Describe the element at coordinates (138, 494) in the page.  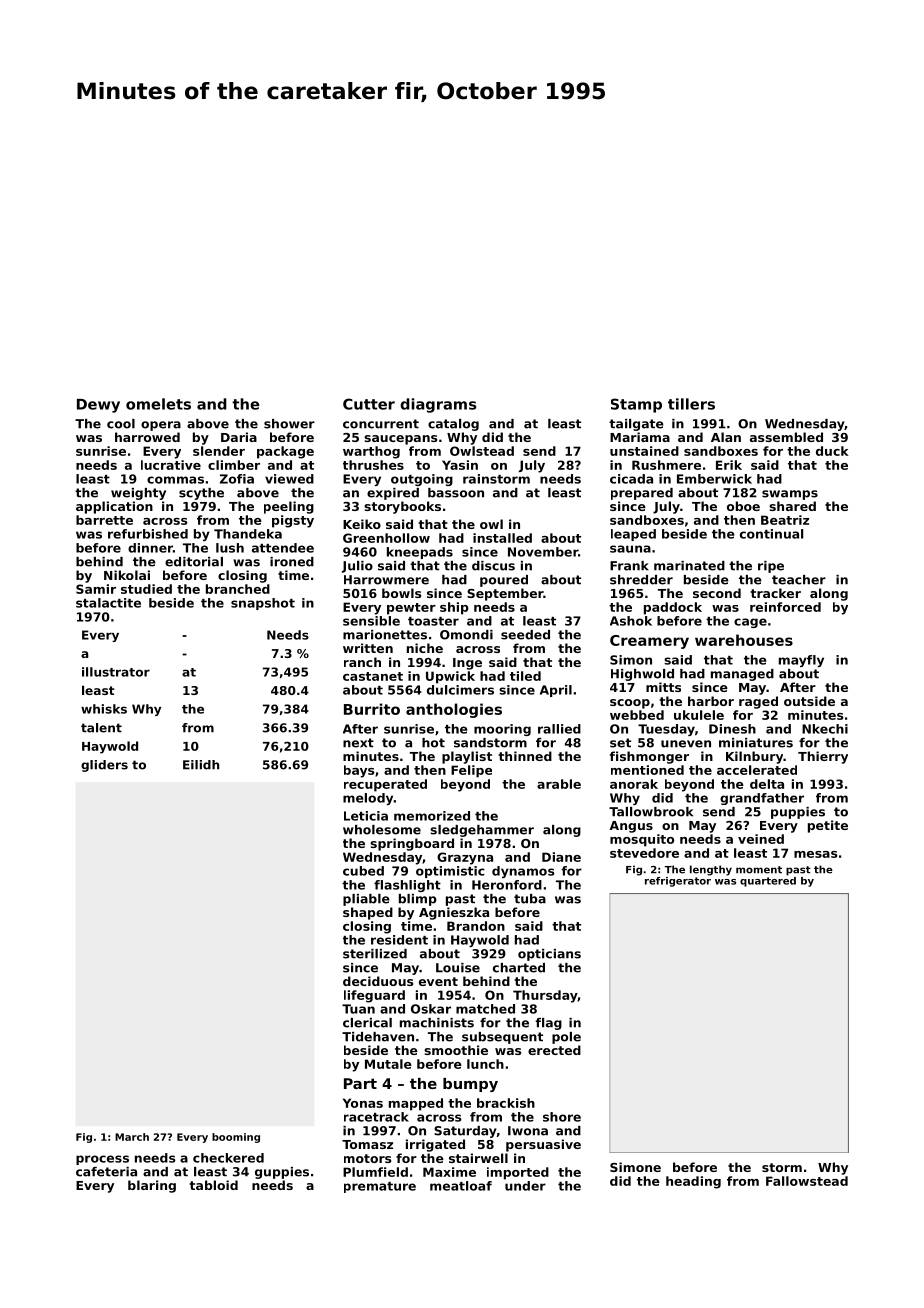
I see `weighty` at that location.
